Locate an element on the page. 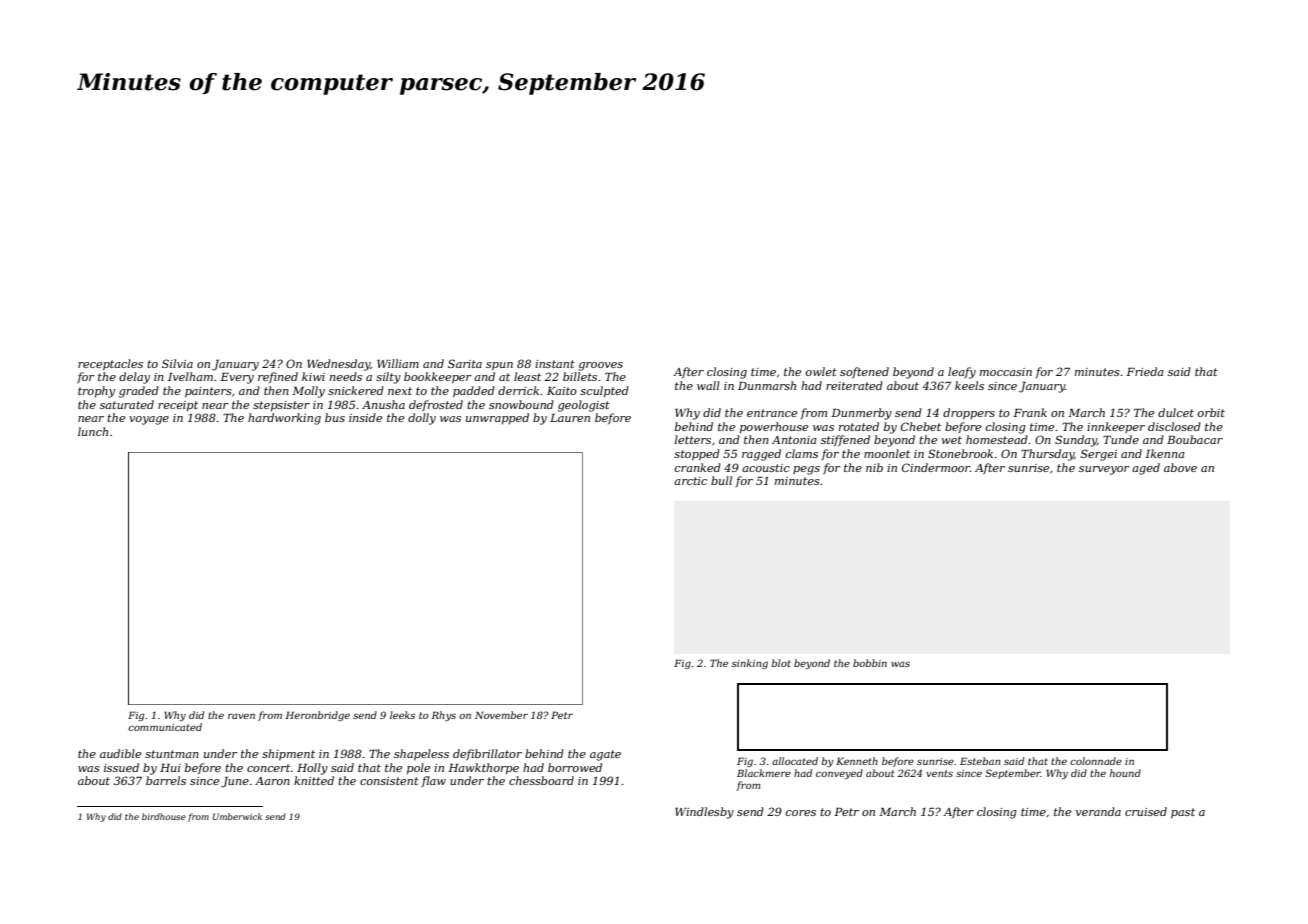  surveyor is located at coordinates (1104, 470).
